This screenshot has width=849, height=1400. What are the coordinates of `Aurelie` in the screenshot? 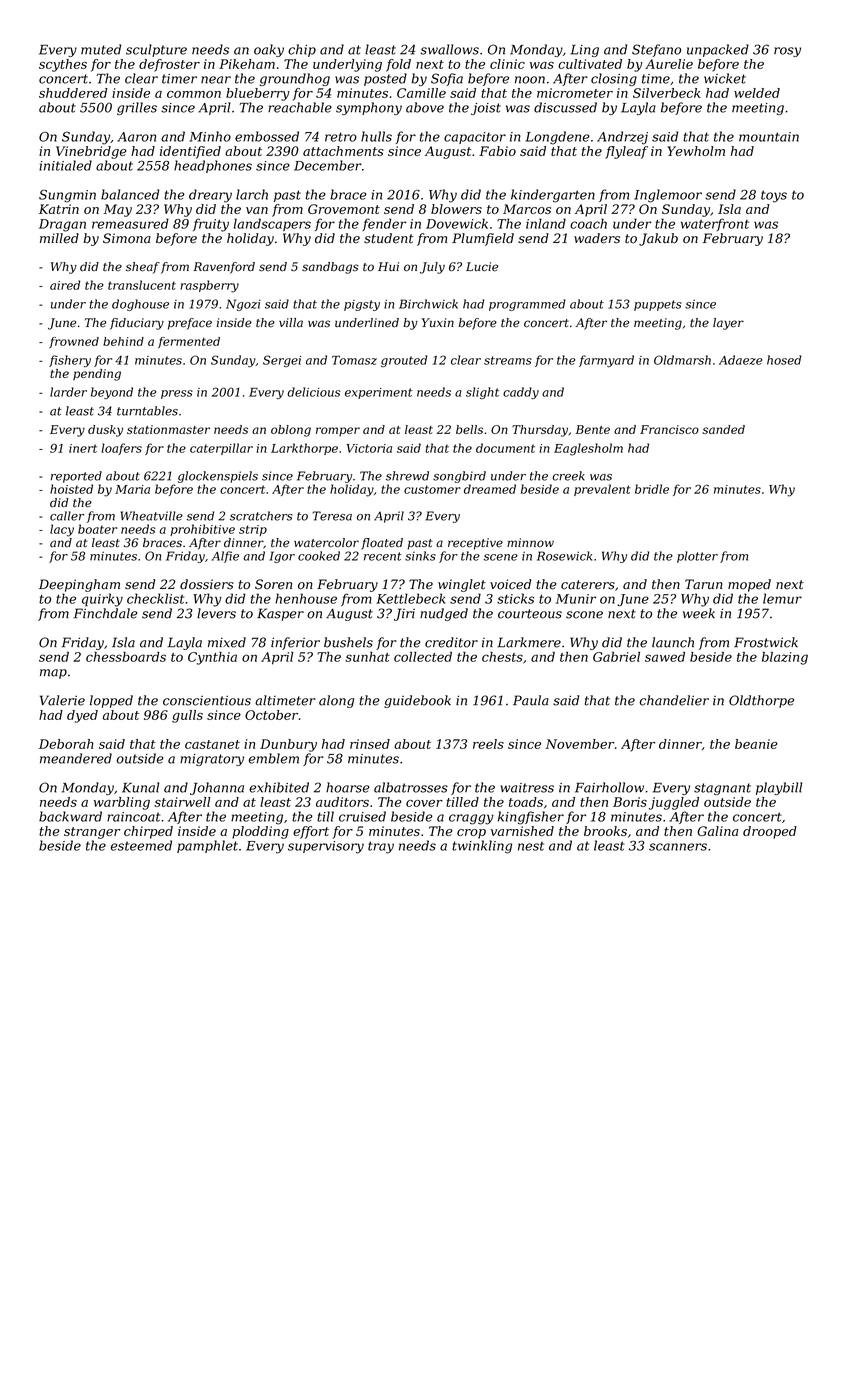 It's located at (669, 64).
